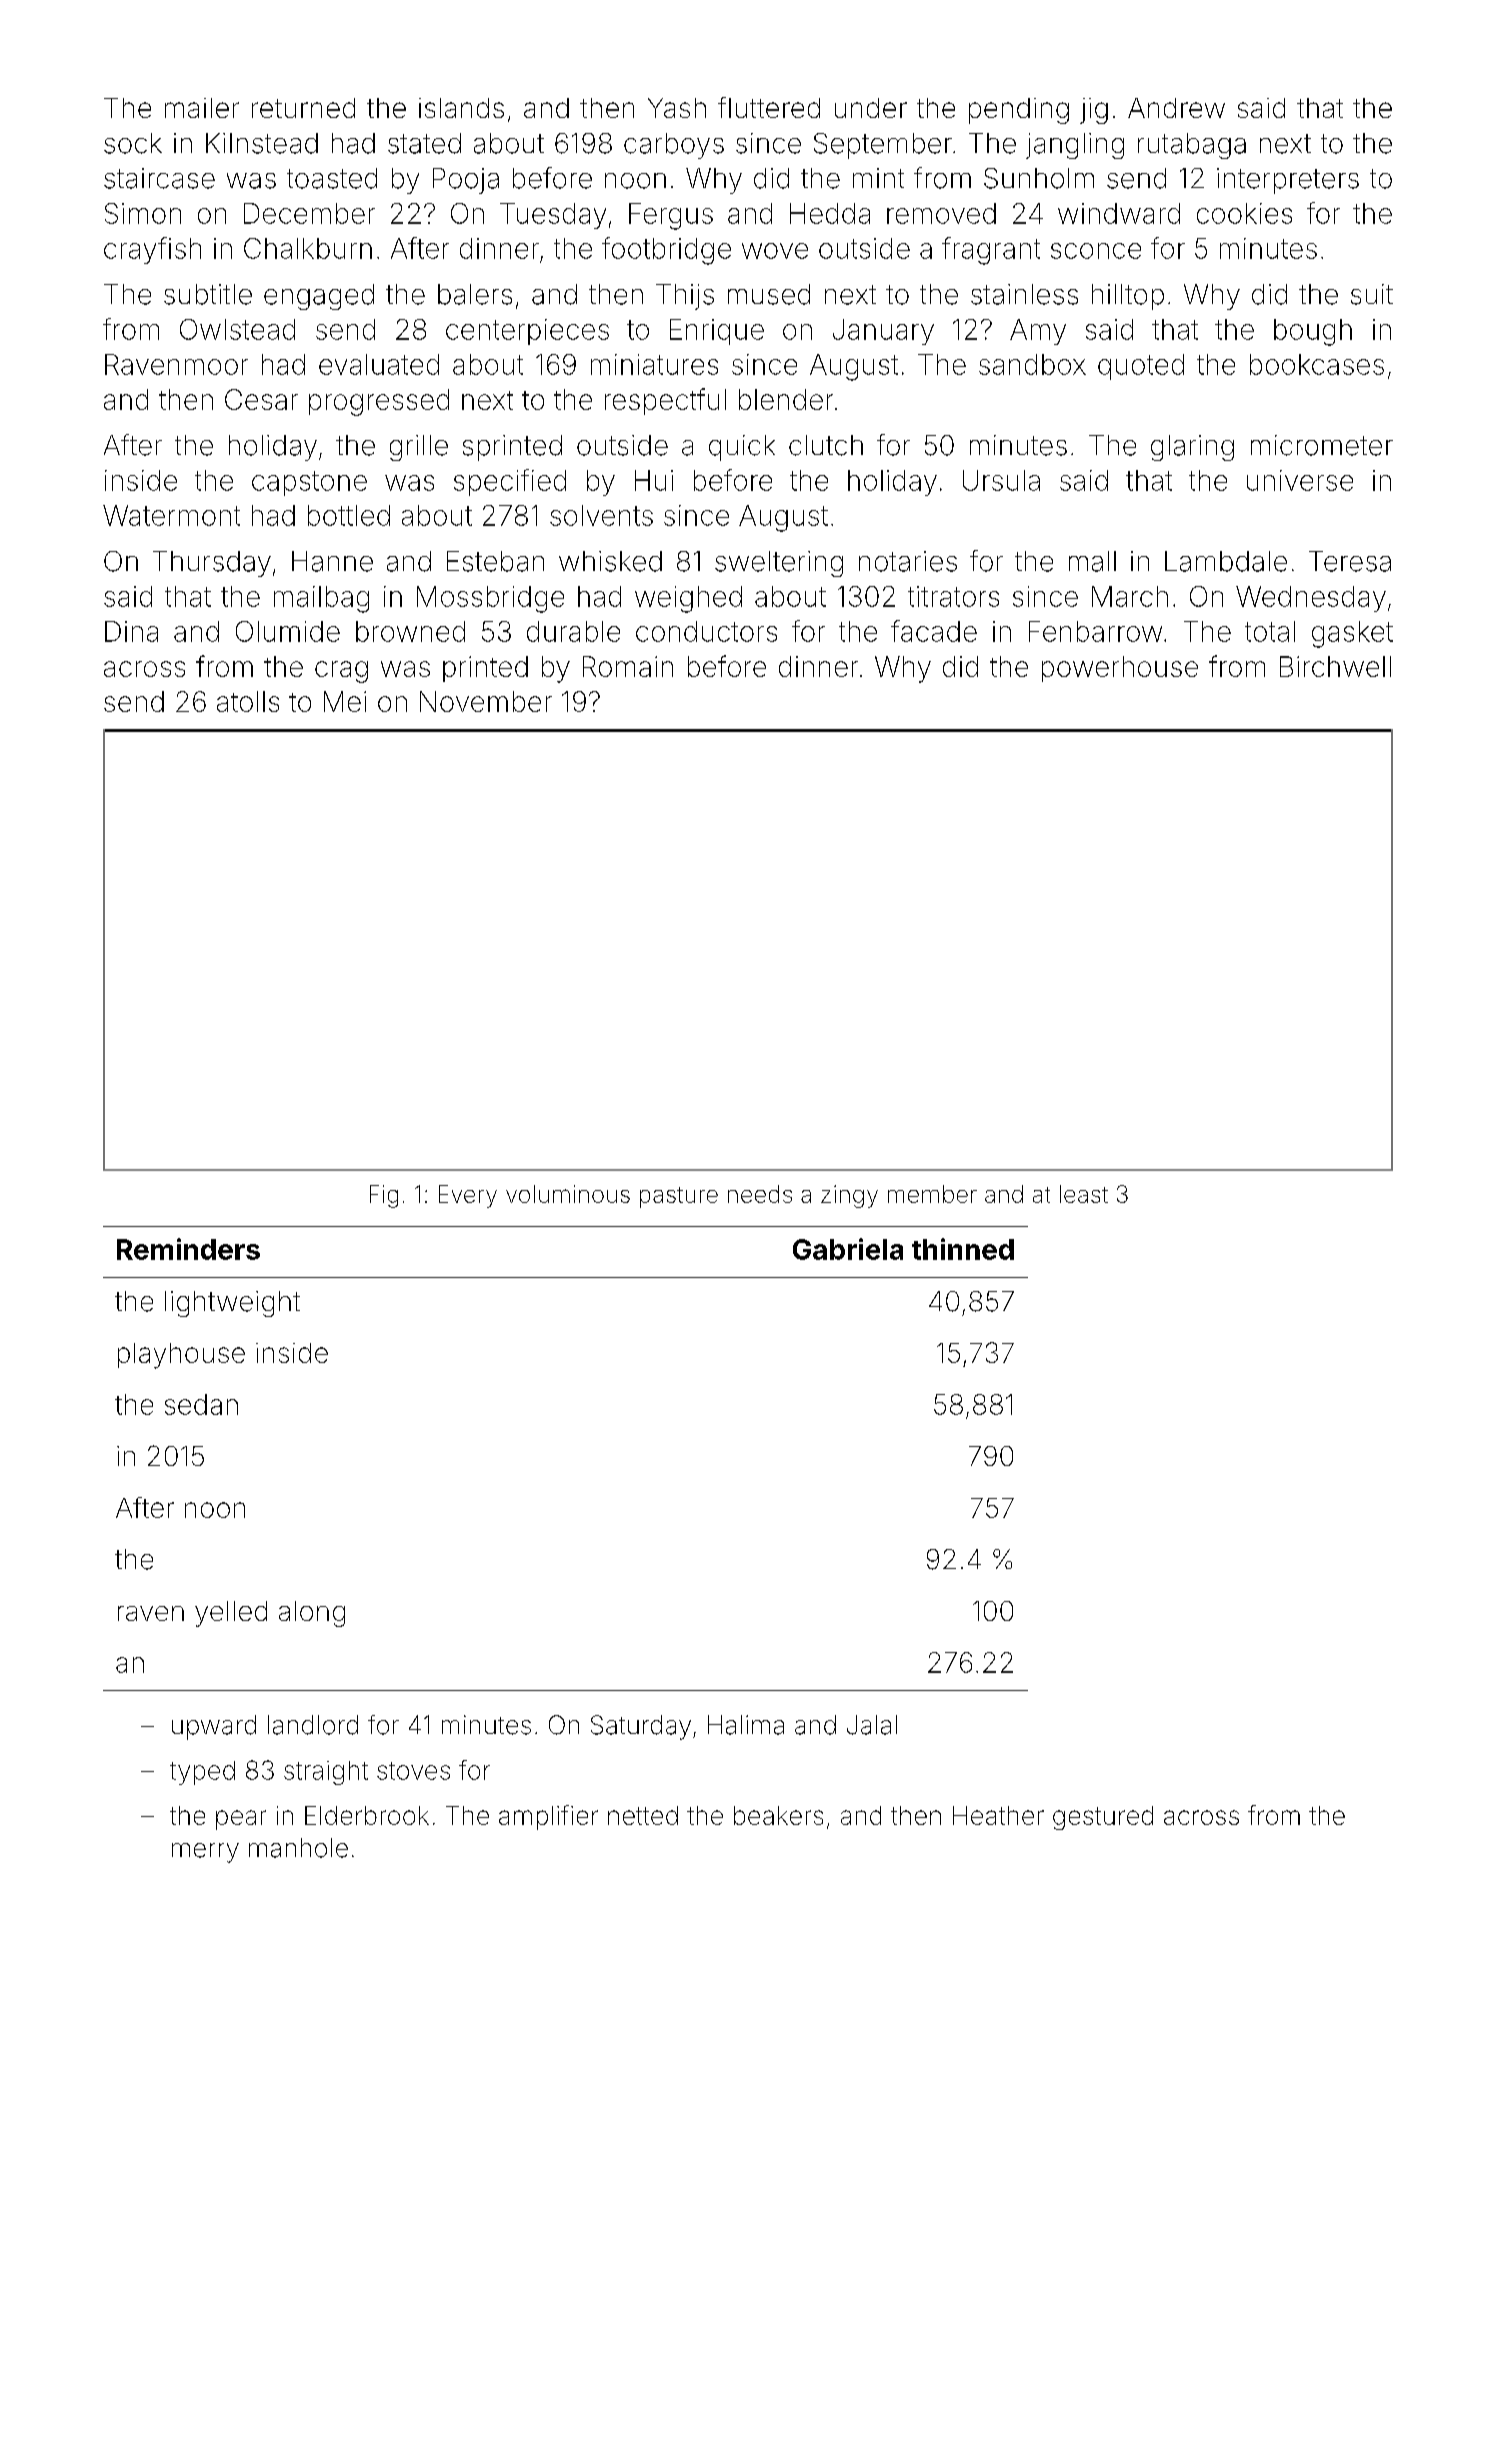 This image has width=1496, height=2464. What do you see at coordinates (1120, 669) in the image?
I see `powerhouse` at bounding box center [1120, 669].
